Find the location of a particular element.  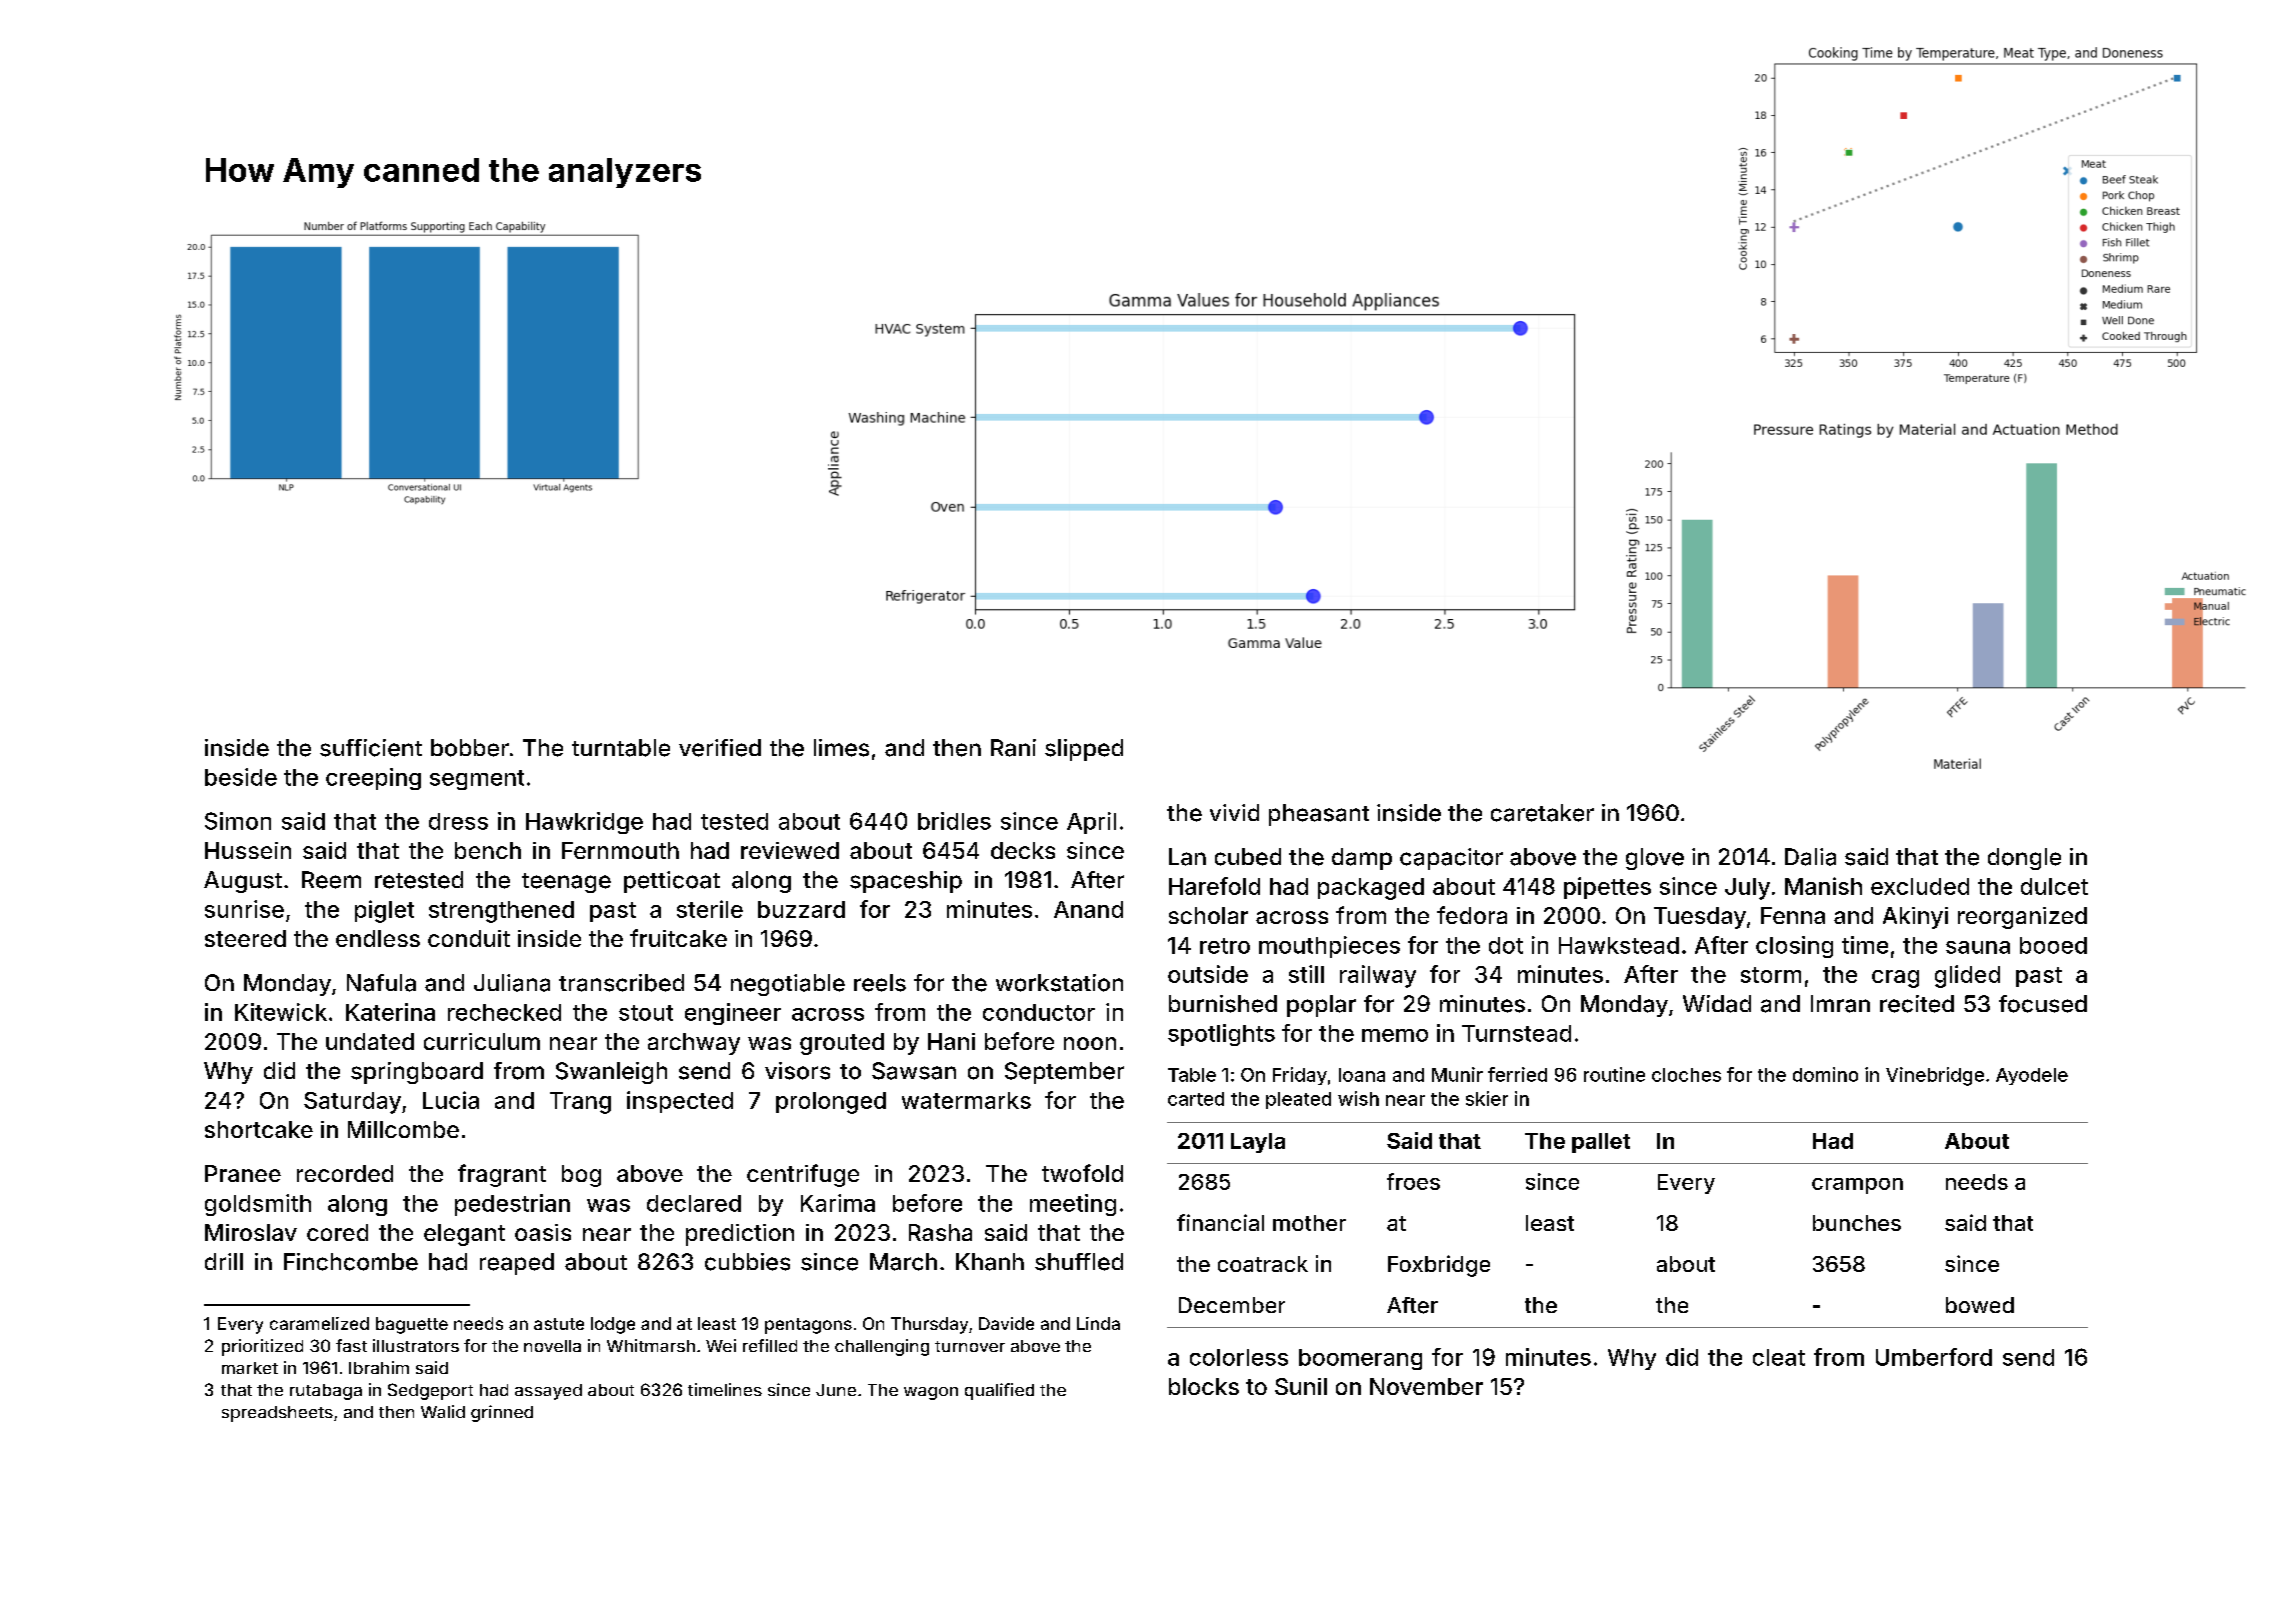

engineer is located at coordinates (733, 1014).
